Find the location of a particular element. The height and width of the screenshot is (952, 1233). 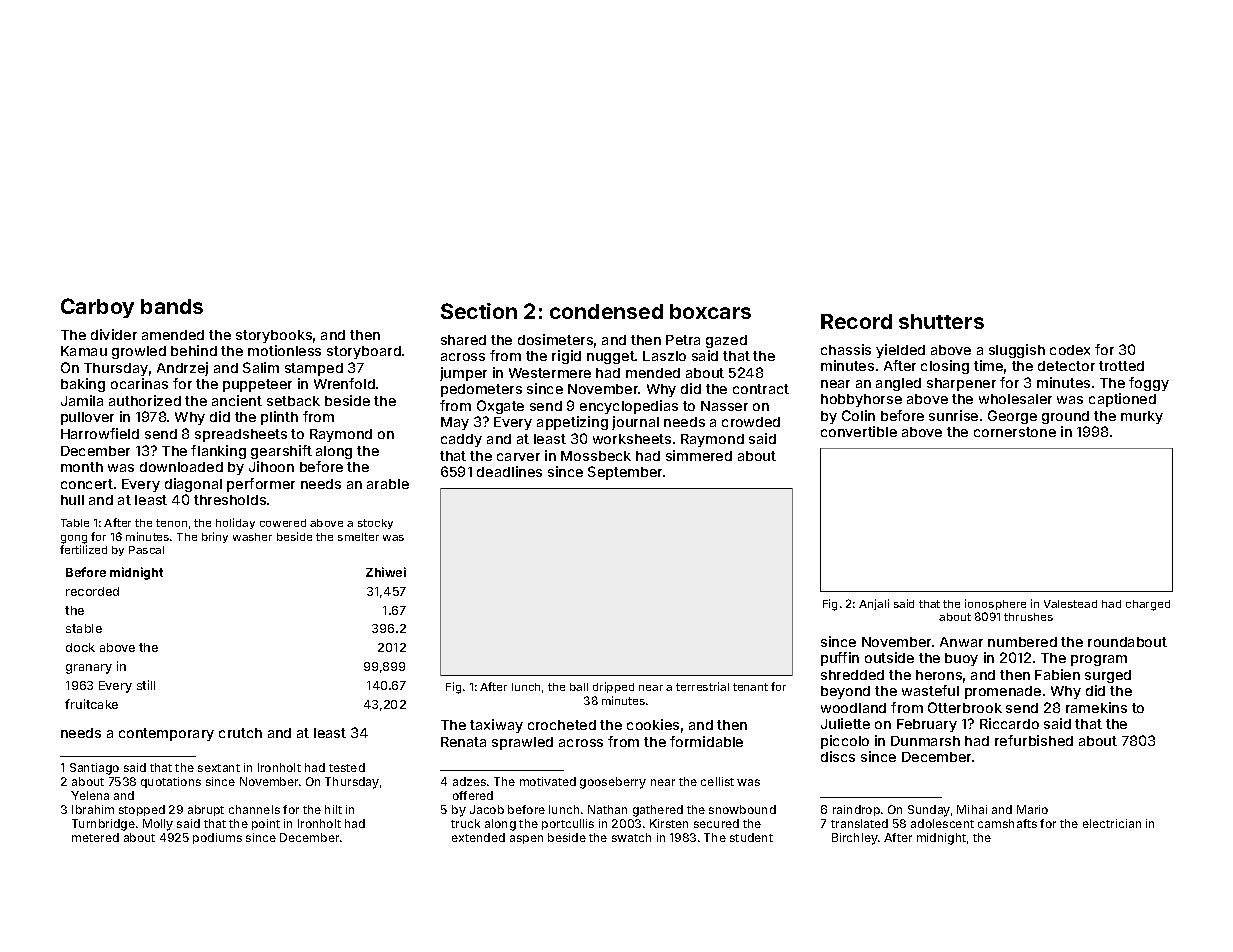

divider is located at coordinates (114, 334).
